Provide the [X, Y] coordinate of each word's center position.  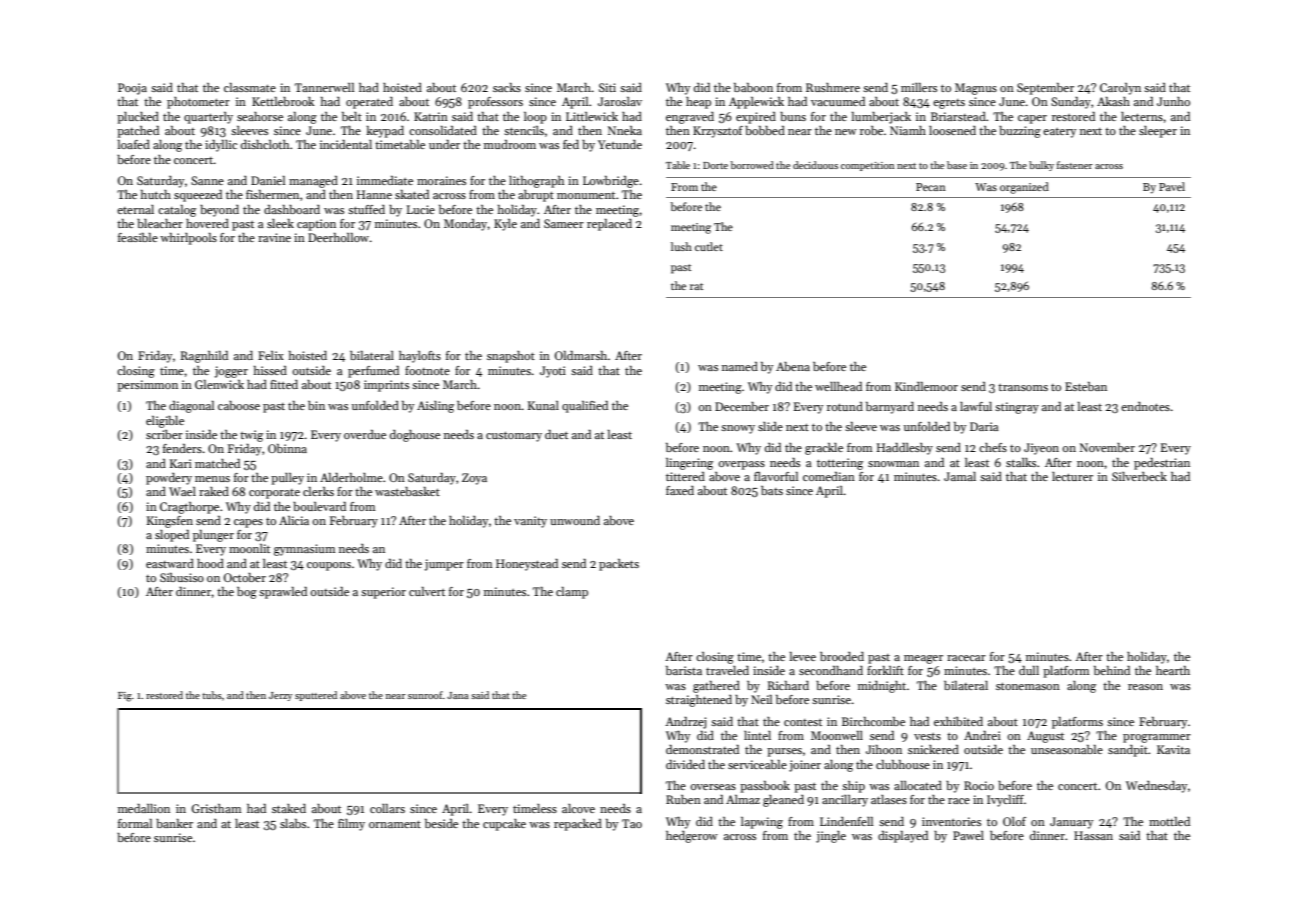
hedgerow [692, 837]
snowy [738, 429]
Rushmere [833, 87]
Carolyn [1120, 89]
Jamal [960, 476]
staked [289, 808]
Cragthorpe [189, 508]
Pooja [132, 89]
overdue [365, 434]
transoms [1023, 387]
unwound [575, 520]
